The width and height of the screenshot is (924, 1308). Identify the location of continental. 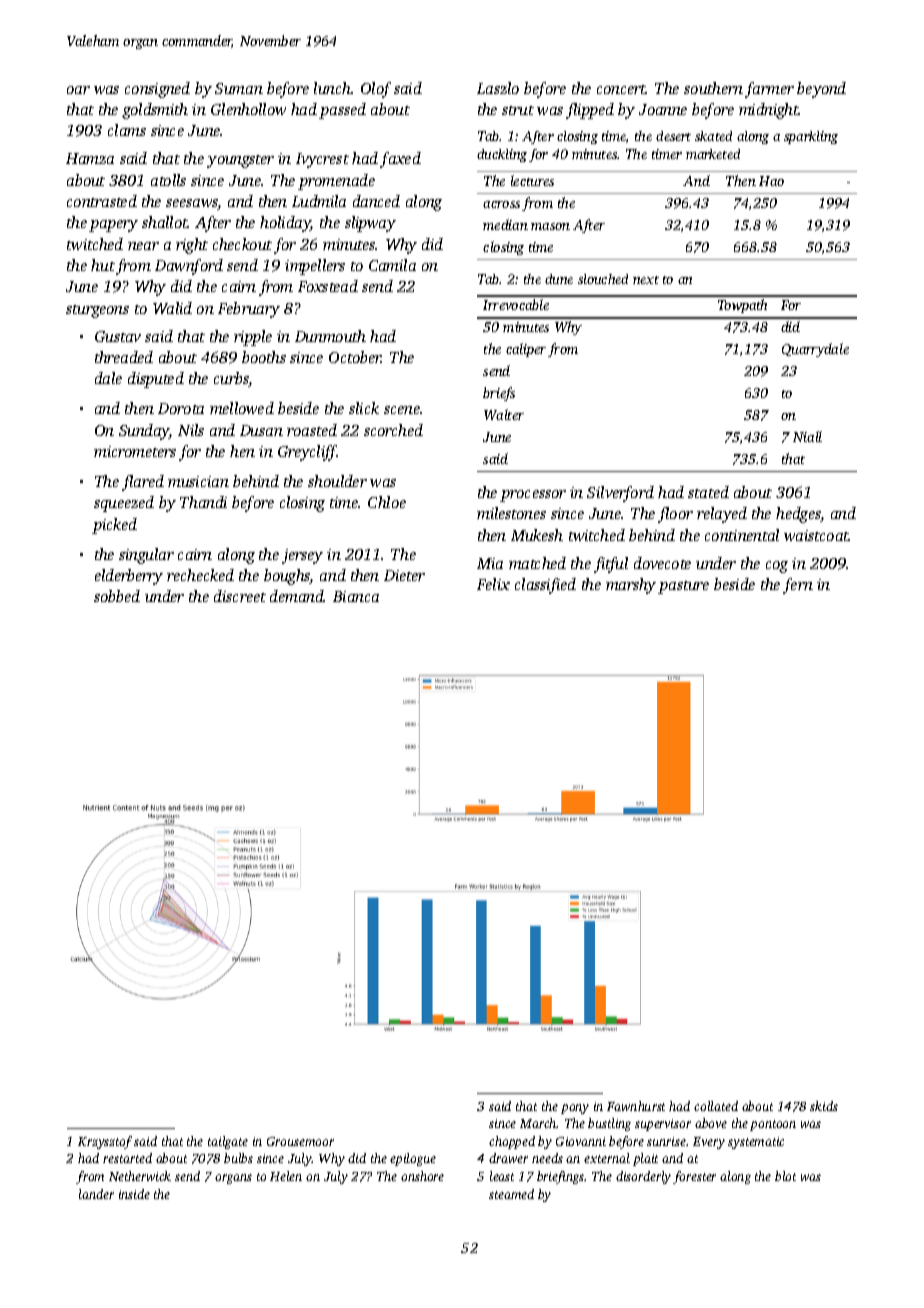
(742, 535).
